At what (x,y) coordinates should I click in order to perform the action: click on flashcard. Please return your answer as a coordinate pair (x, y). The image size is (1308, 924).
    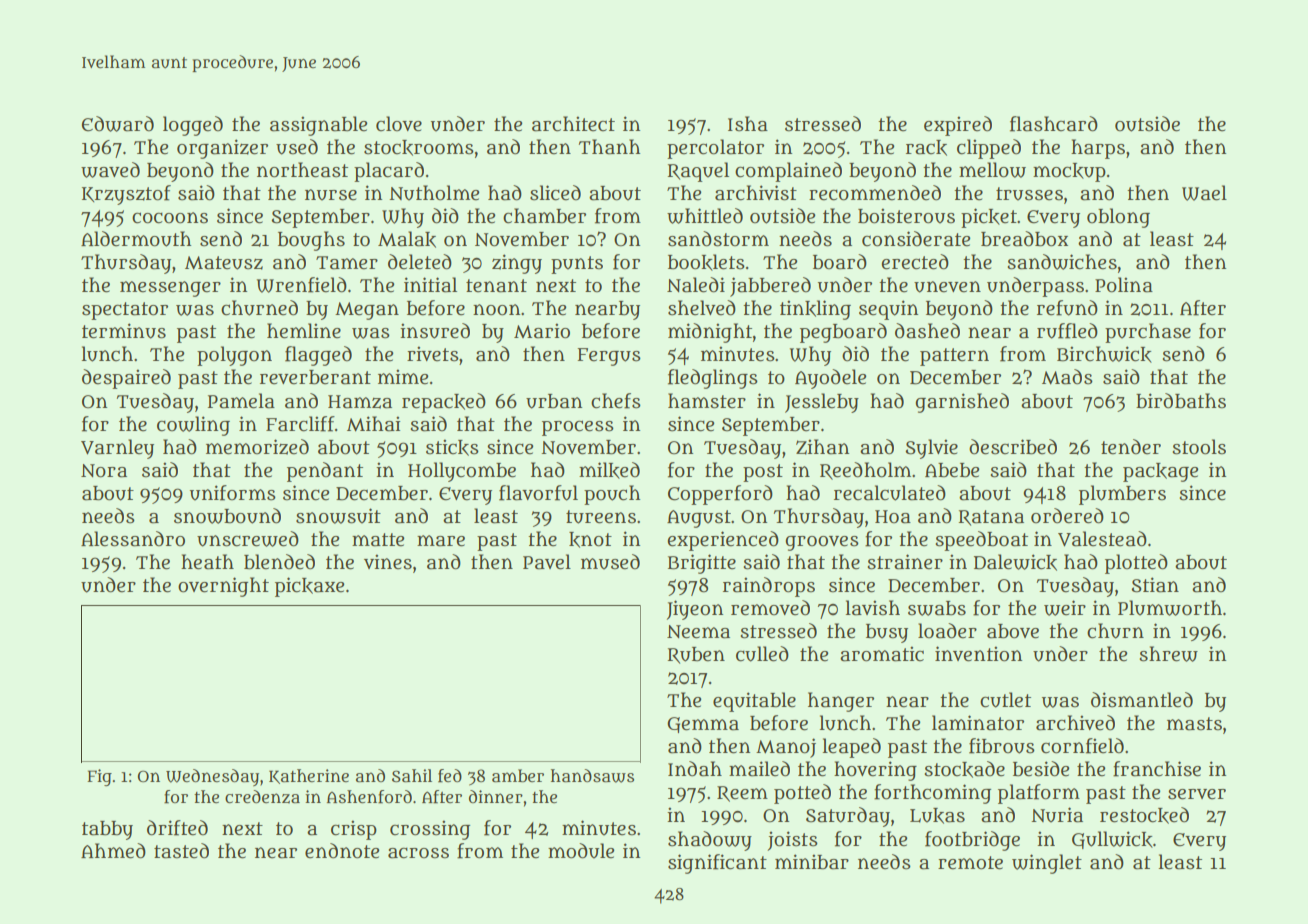
    Looking at the image, I should click on (1054, 124).
